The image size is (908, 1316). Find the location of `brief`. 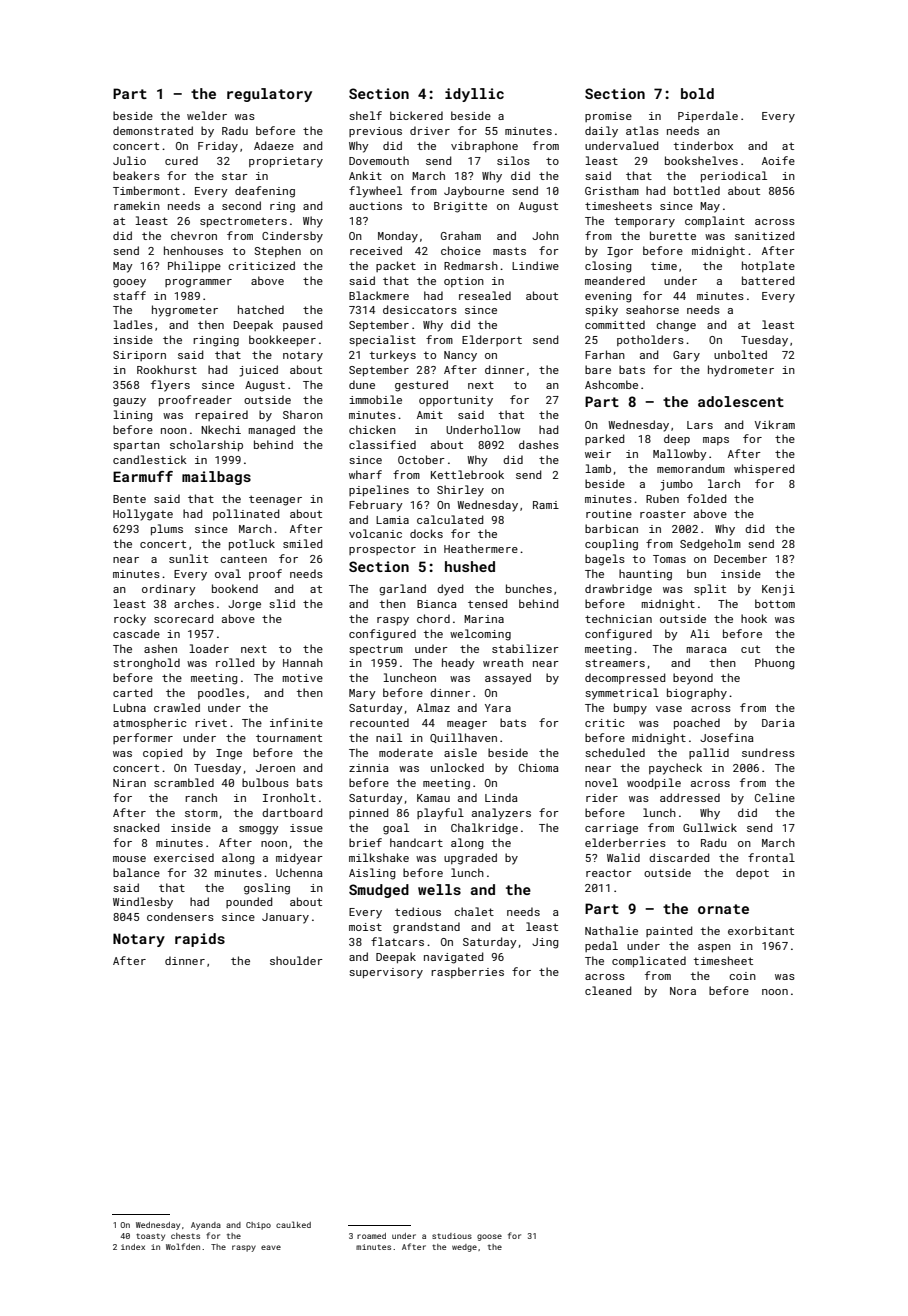

brief is located at coordinates (365, 842).
